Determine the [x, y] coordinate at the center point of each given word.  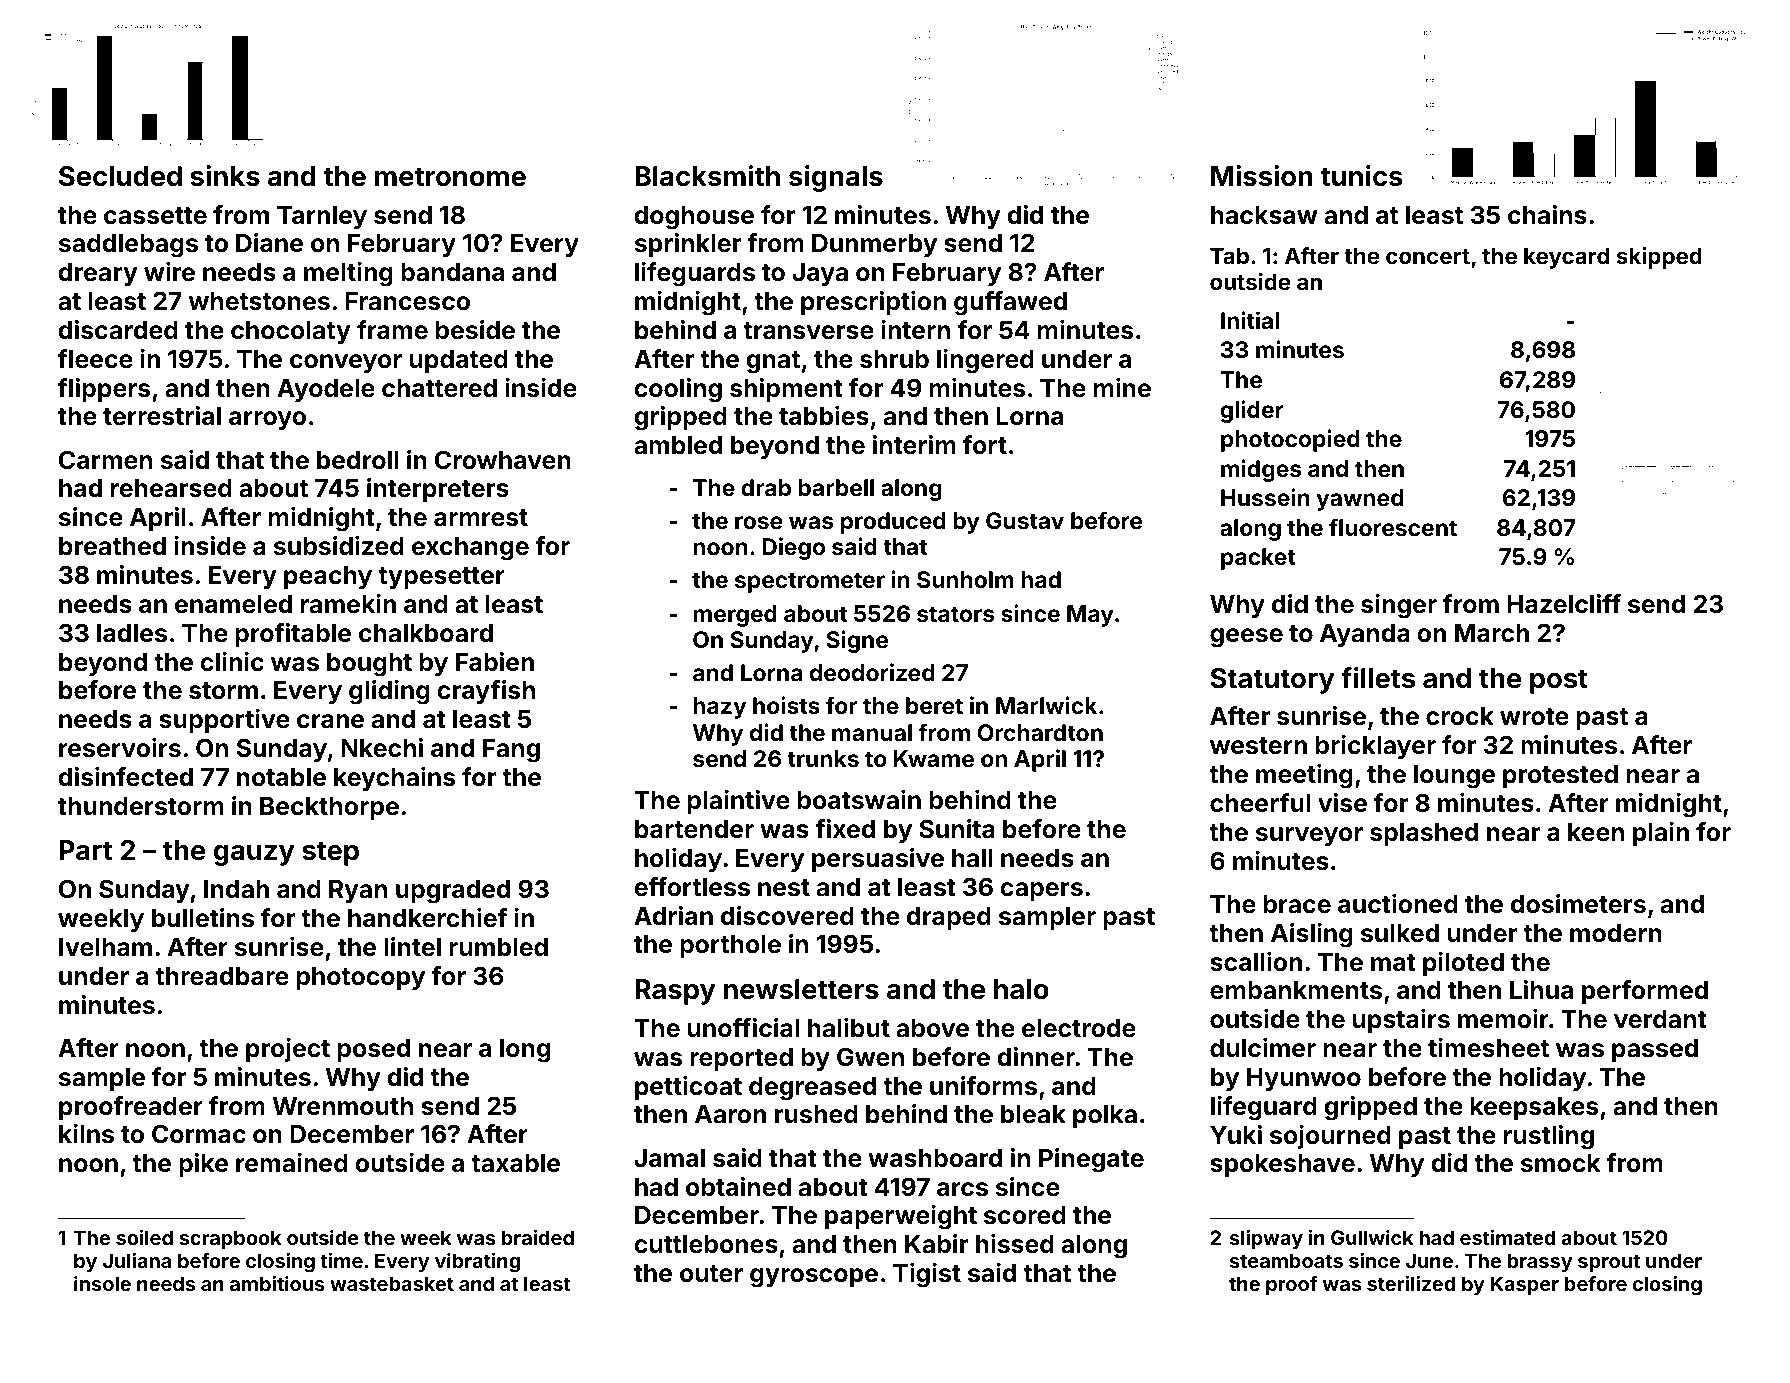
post [1559, 681]
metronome [450, 177]
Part [85, 850]
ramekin [348, 604]
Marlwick [1046, 705]
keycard [1566, 258]
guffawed [1010, 303]
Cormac [199, 1134]
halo [1021, 989]
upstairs [1401, 1021]
